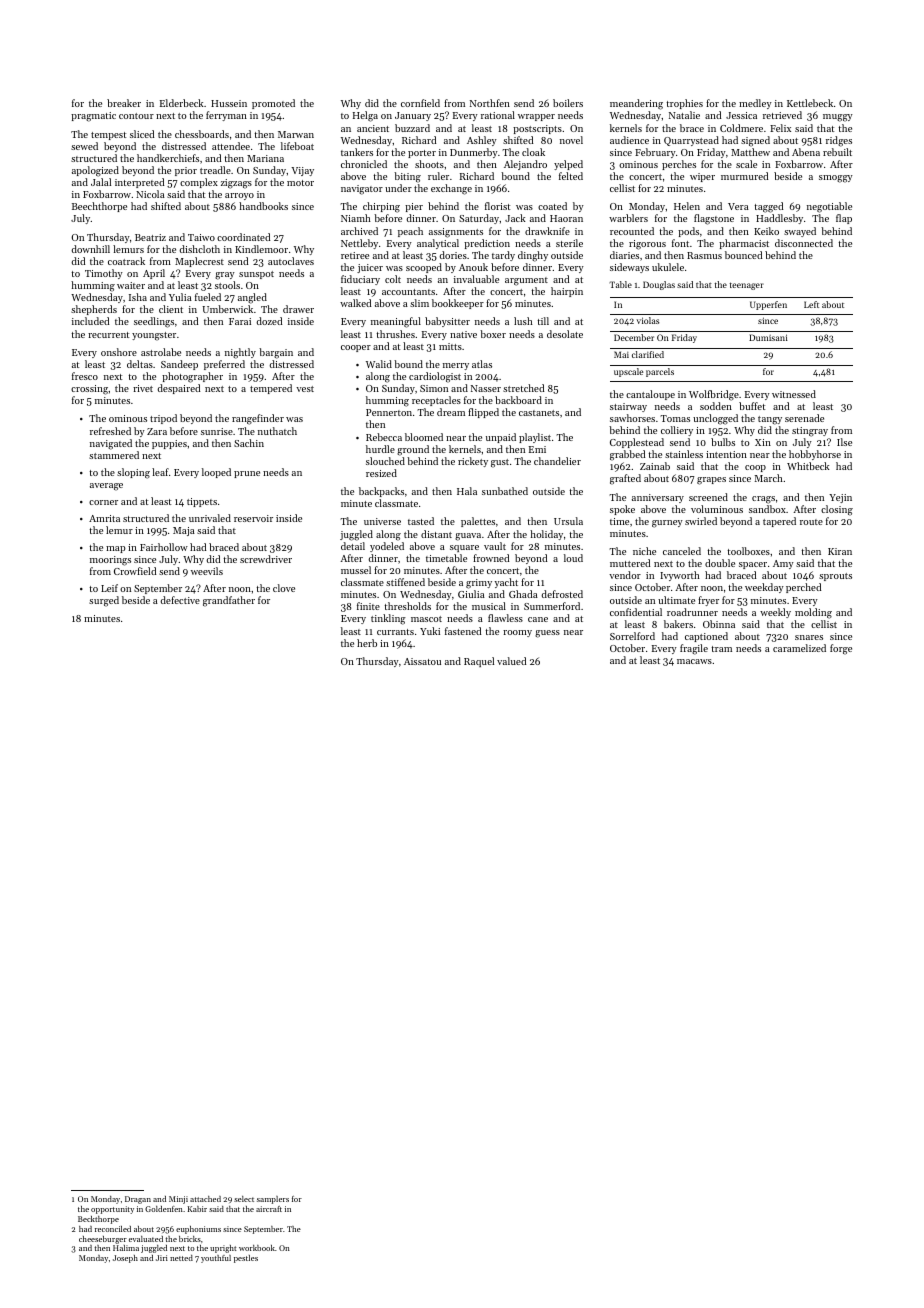 This document has width=924, height=1308. Describe the element at coordinates (90, 249) in the document. I see `downhill` at that location.
